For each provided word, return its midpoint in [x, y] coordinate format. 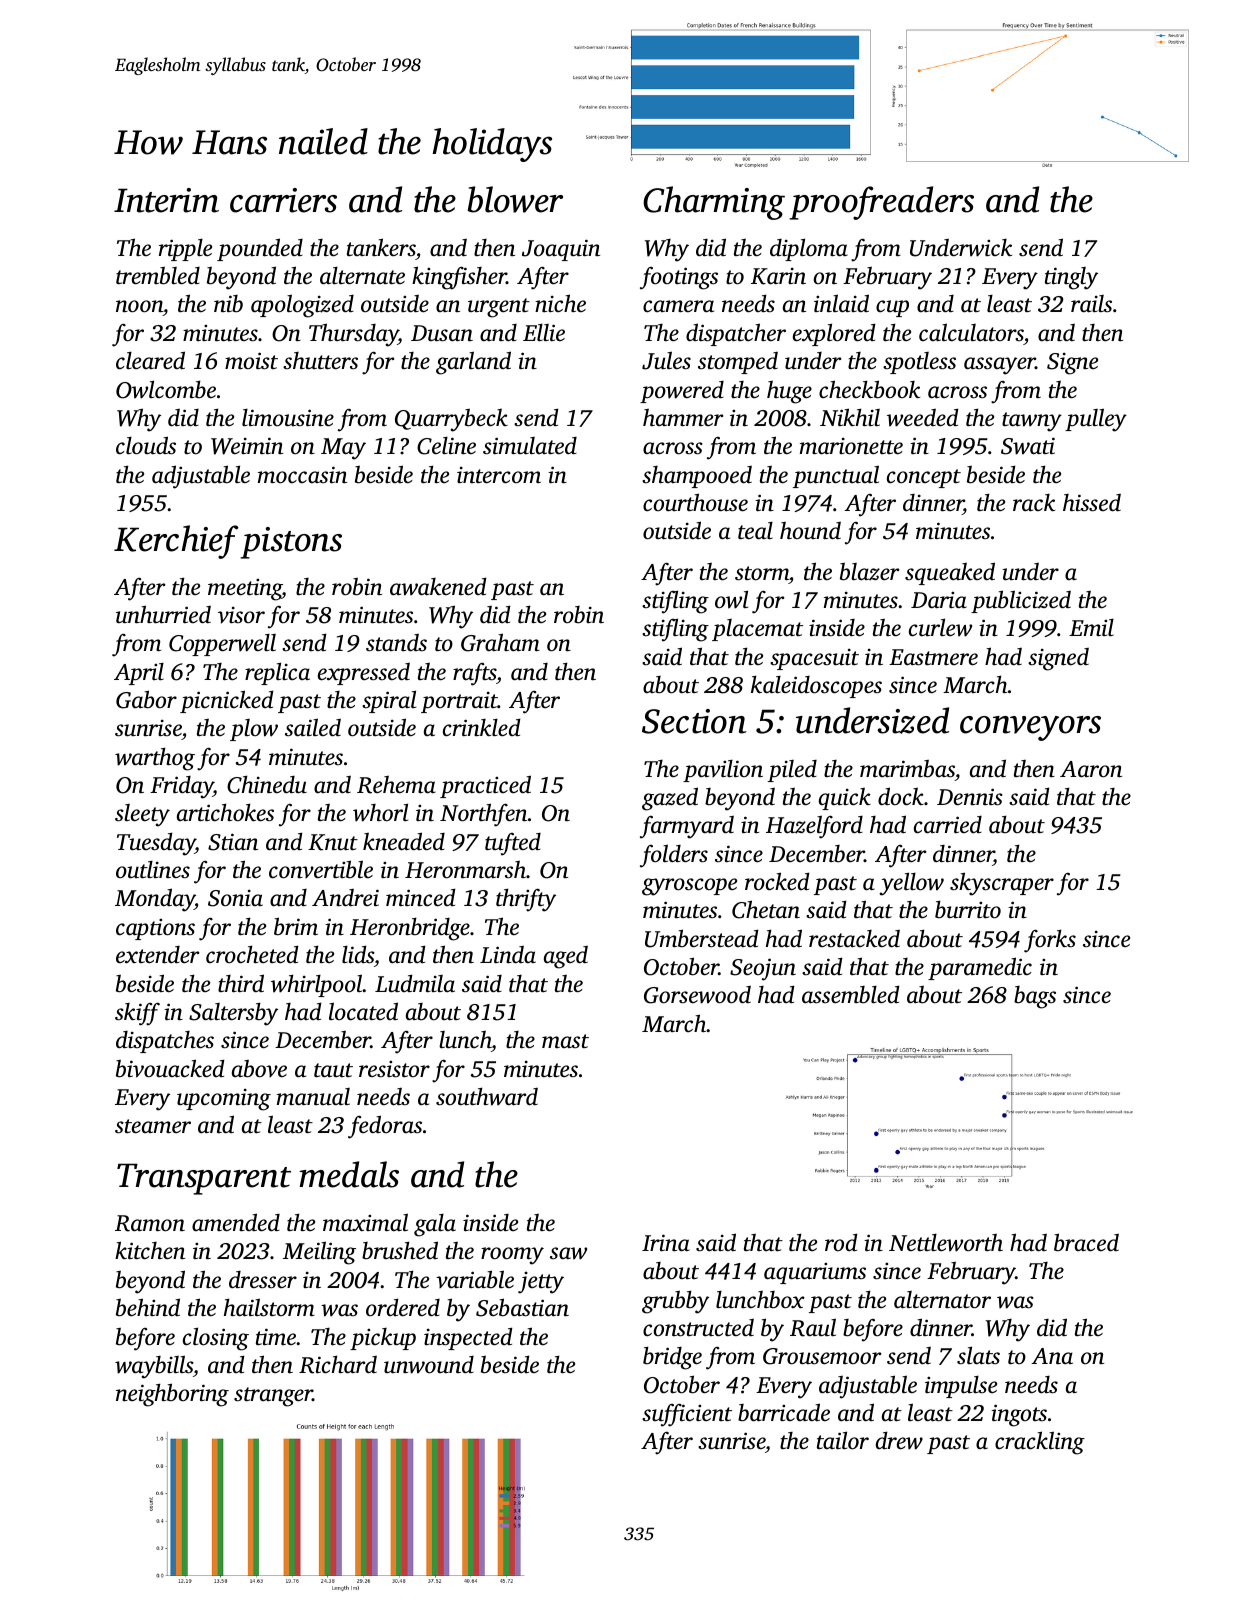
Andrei [345, 898]
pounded [260, 249]
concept [924, 478]
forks [1050, 941]
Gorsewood [697, 995]
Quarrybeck [451, 420]
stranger [273, 1397]
